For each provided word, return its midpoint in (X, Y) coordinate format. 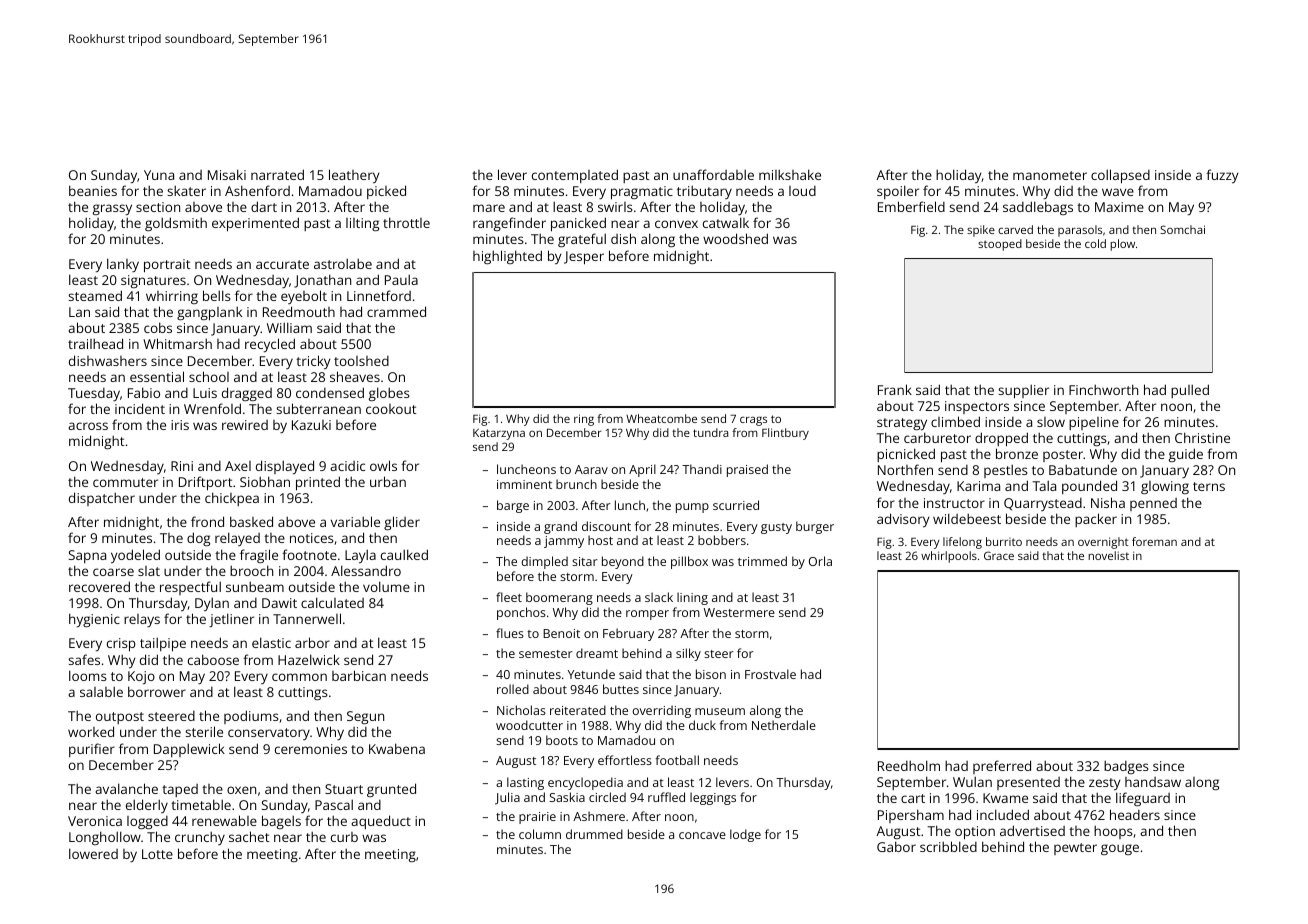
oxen (241, 790)
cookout (391, 409)
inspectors (977, 407)
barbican (359, 675)
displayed (285, 467)
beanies (93, 190)
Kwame (1005, 798)
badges (1126, 767)
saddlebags (1038, 208)
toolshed (361, 361)
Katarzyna (499, 434)
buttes (621, 689)
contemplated (575, 176)
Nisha (1108, 502)
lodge (745, 835)
